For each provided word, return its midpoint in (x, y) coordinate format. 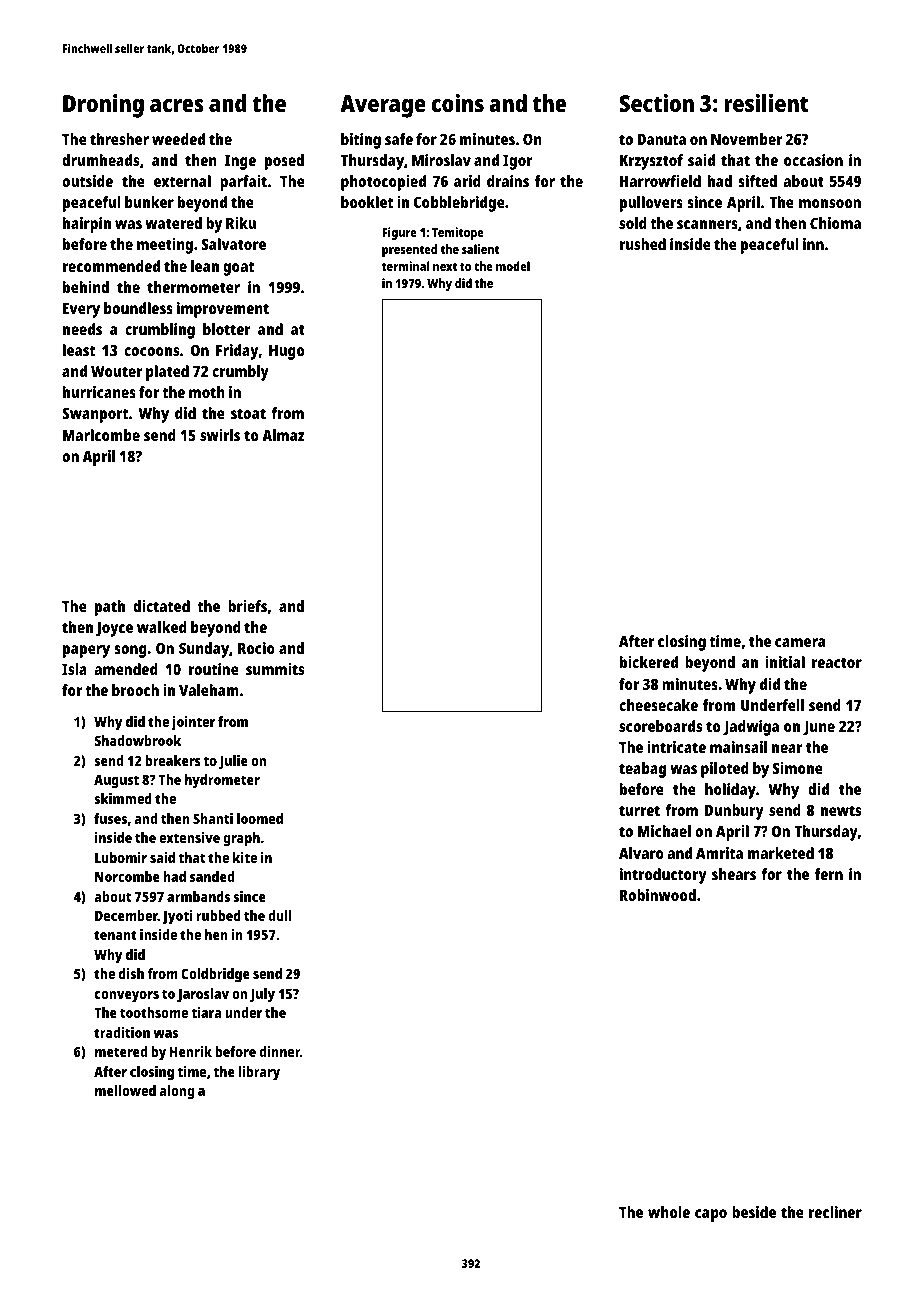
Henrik (191, 1051)
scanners (707, 224)
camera (800, 642)
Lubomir (121, 857)
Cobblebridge (459, 204)
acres (177, 105)
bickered (649, 662)
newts (841, 810)
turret (639, 810)
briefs (247, 606)
